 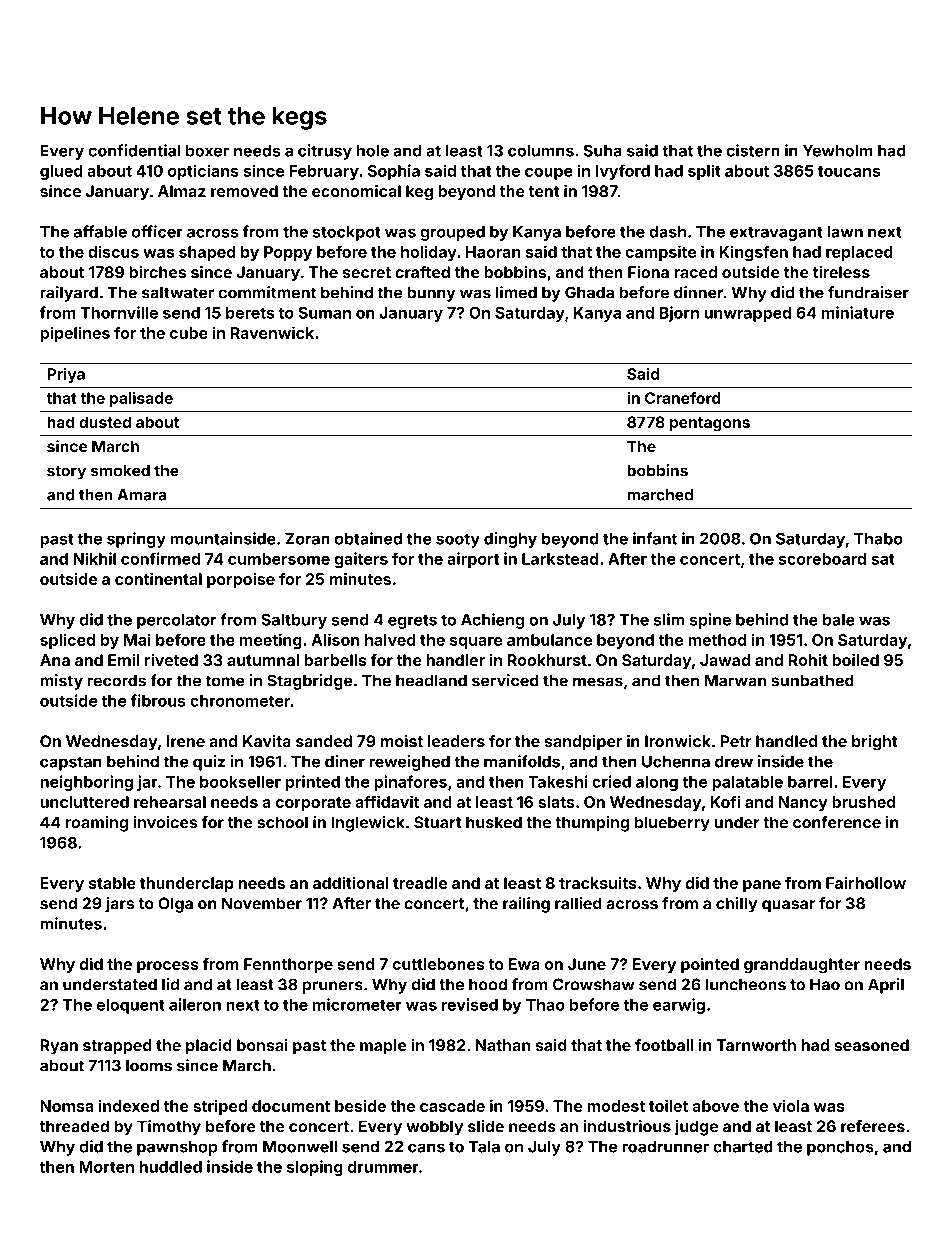 I want to click on railyard, so click(x=69, y=294).
